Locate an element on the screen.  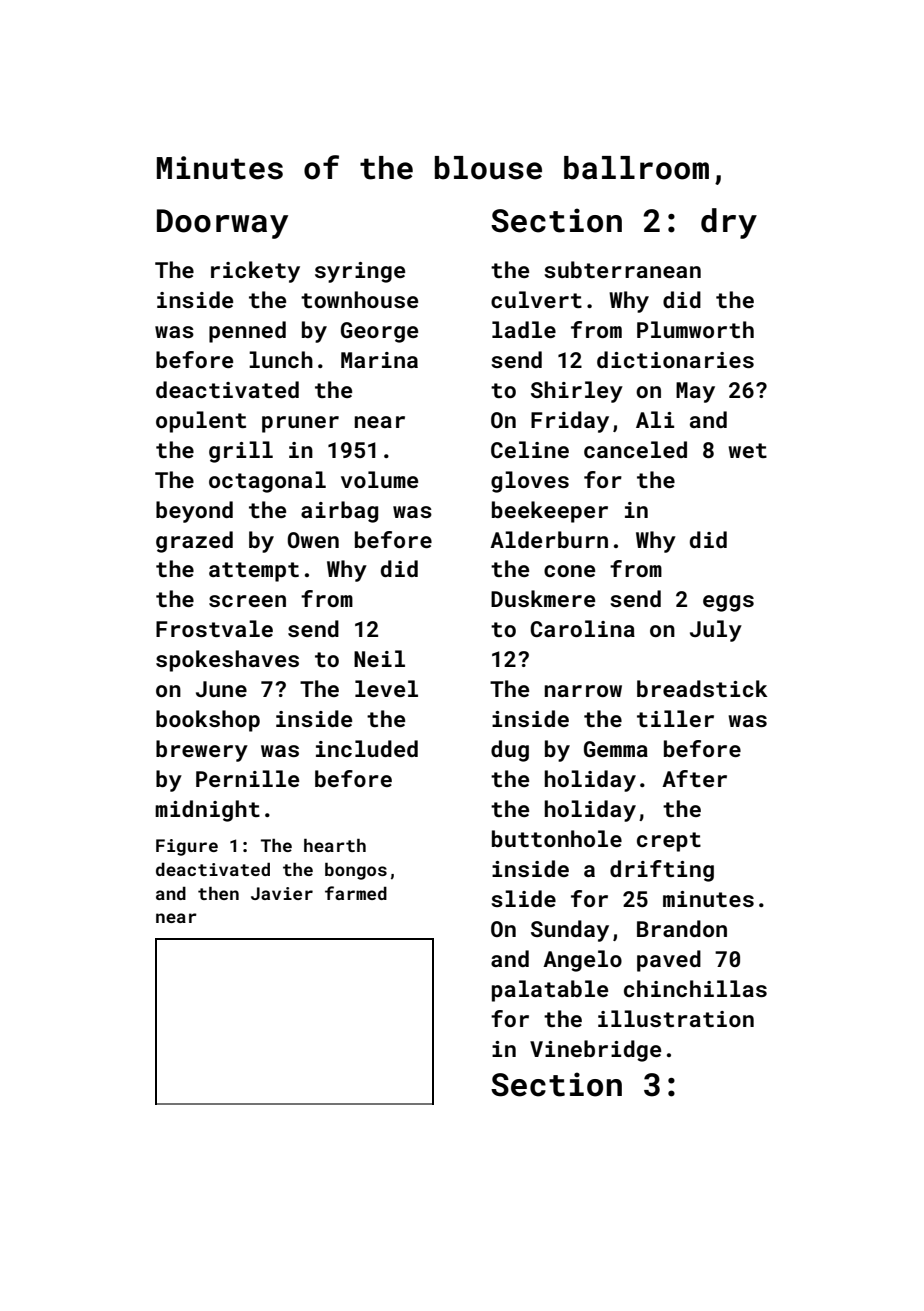
Carolina is located at coordinates (582, 628).
